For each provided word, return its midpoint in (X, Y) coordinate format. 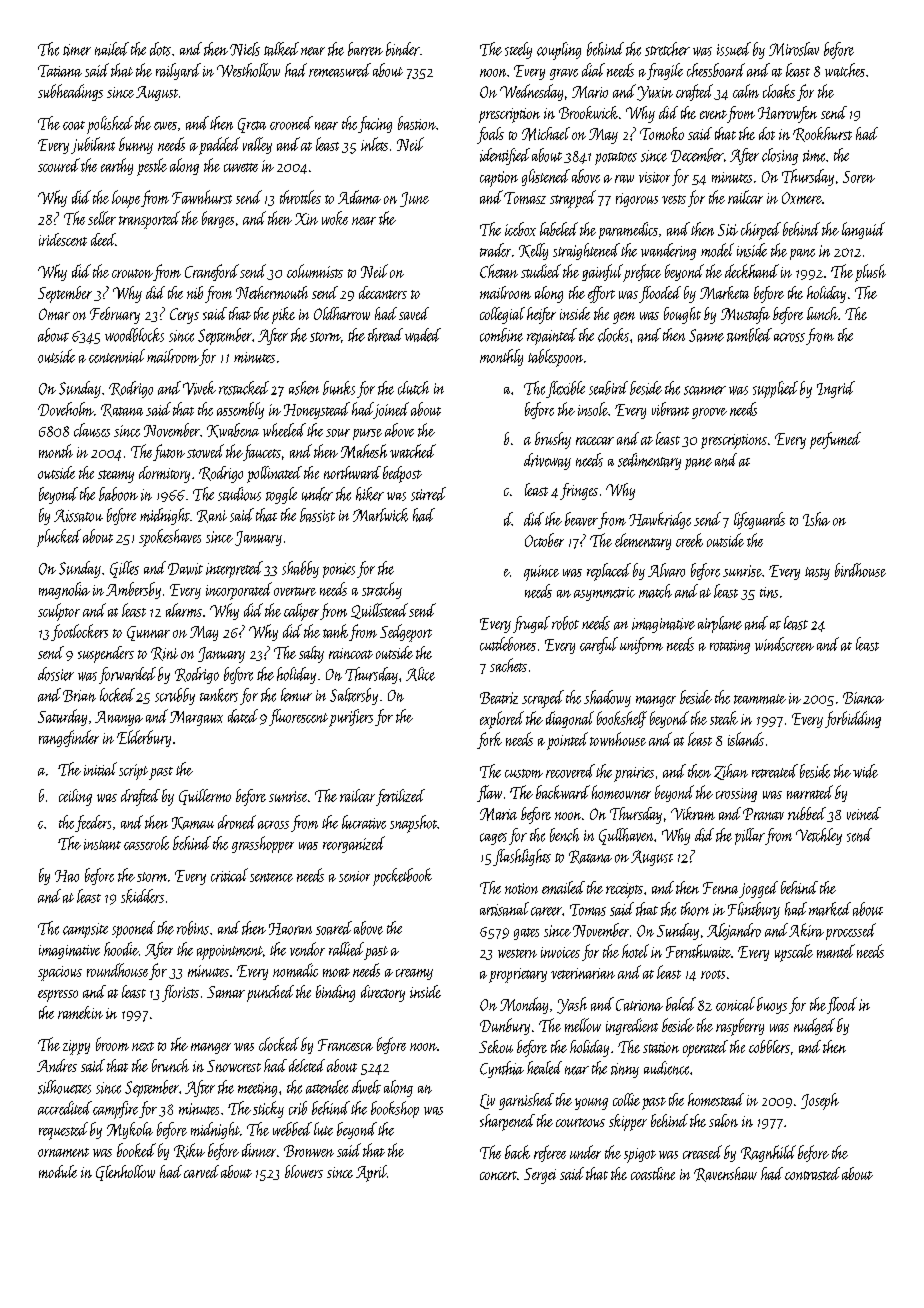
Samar (226, 992)
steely (518, 50)
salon (723, 1120)
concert (498, 1175)
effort (601, 294)
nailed (112, 49)
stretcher (667, 49)
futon (169, 452)
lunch (822, 313)
